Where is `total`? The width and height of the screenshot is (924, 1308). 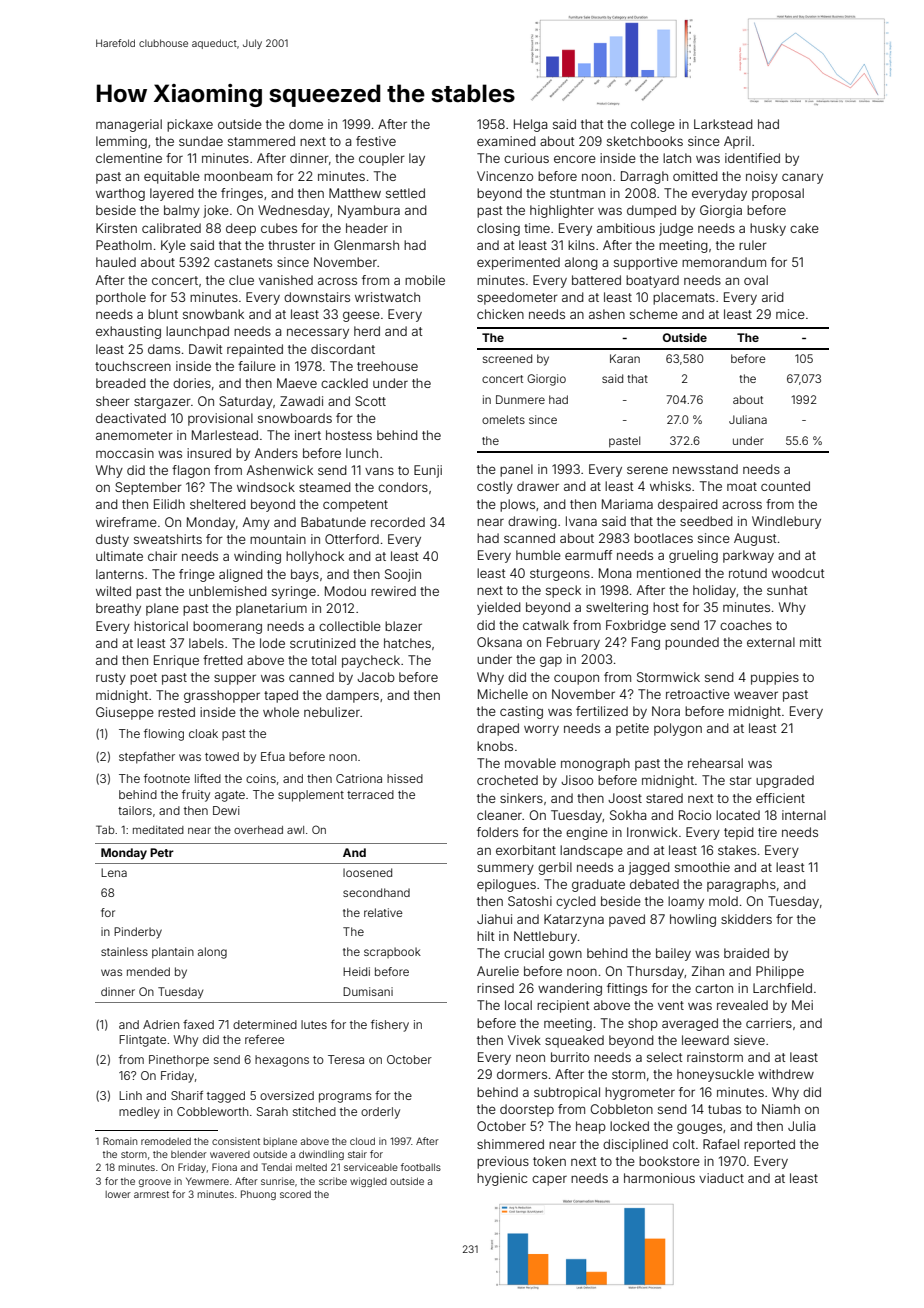 total is located at coordinates (323, 660).
